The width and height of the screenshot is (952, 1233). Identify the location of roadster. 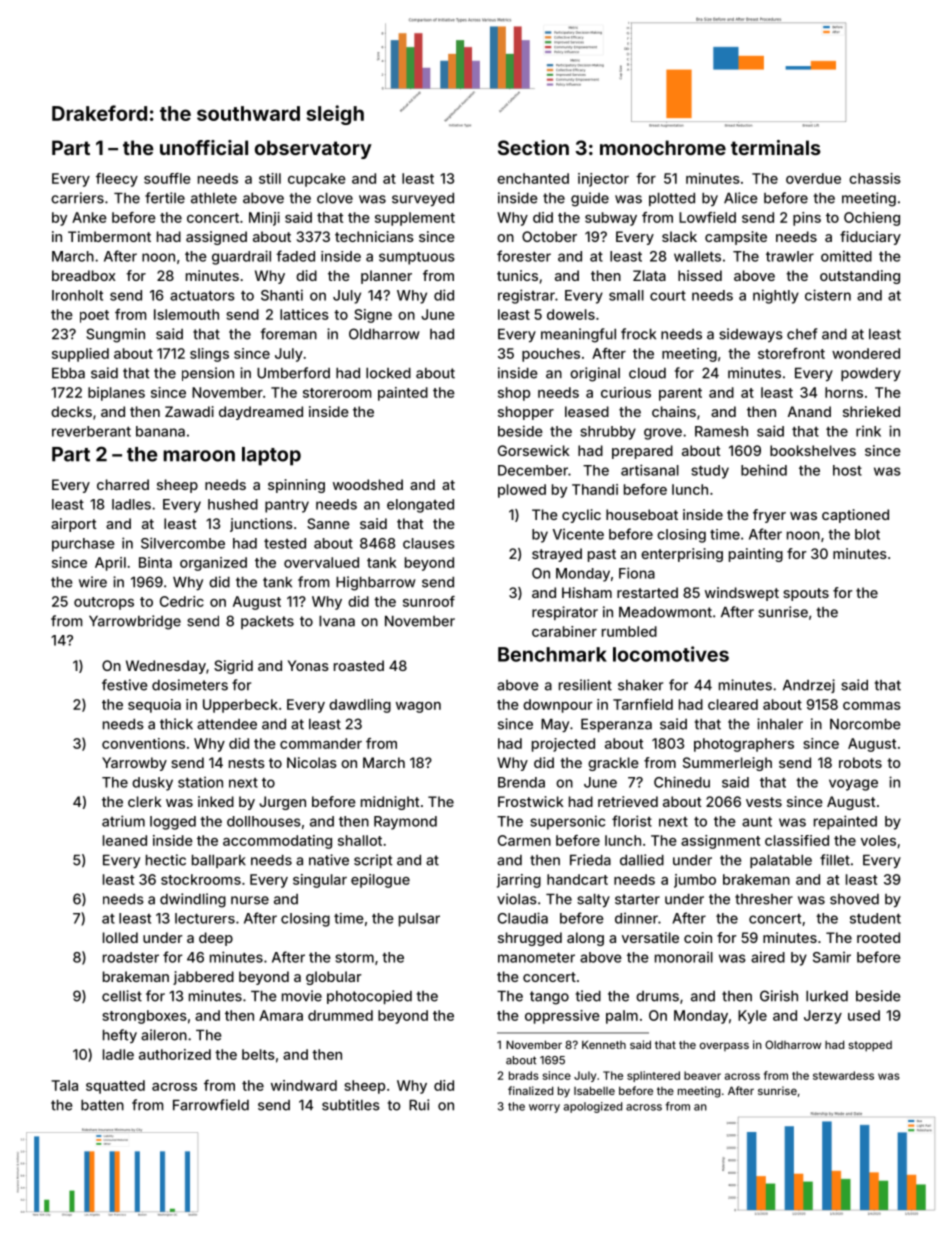
(131, 957).
